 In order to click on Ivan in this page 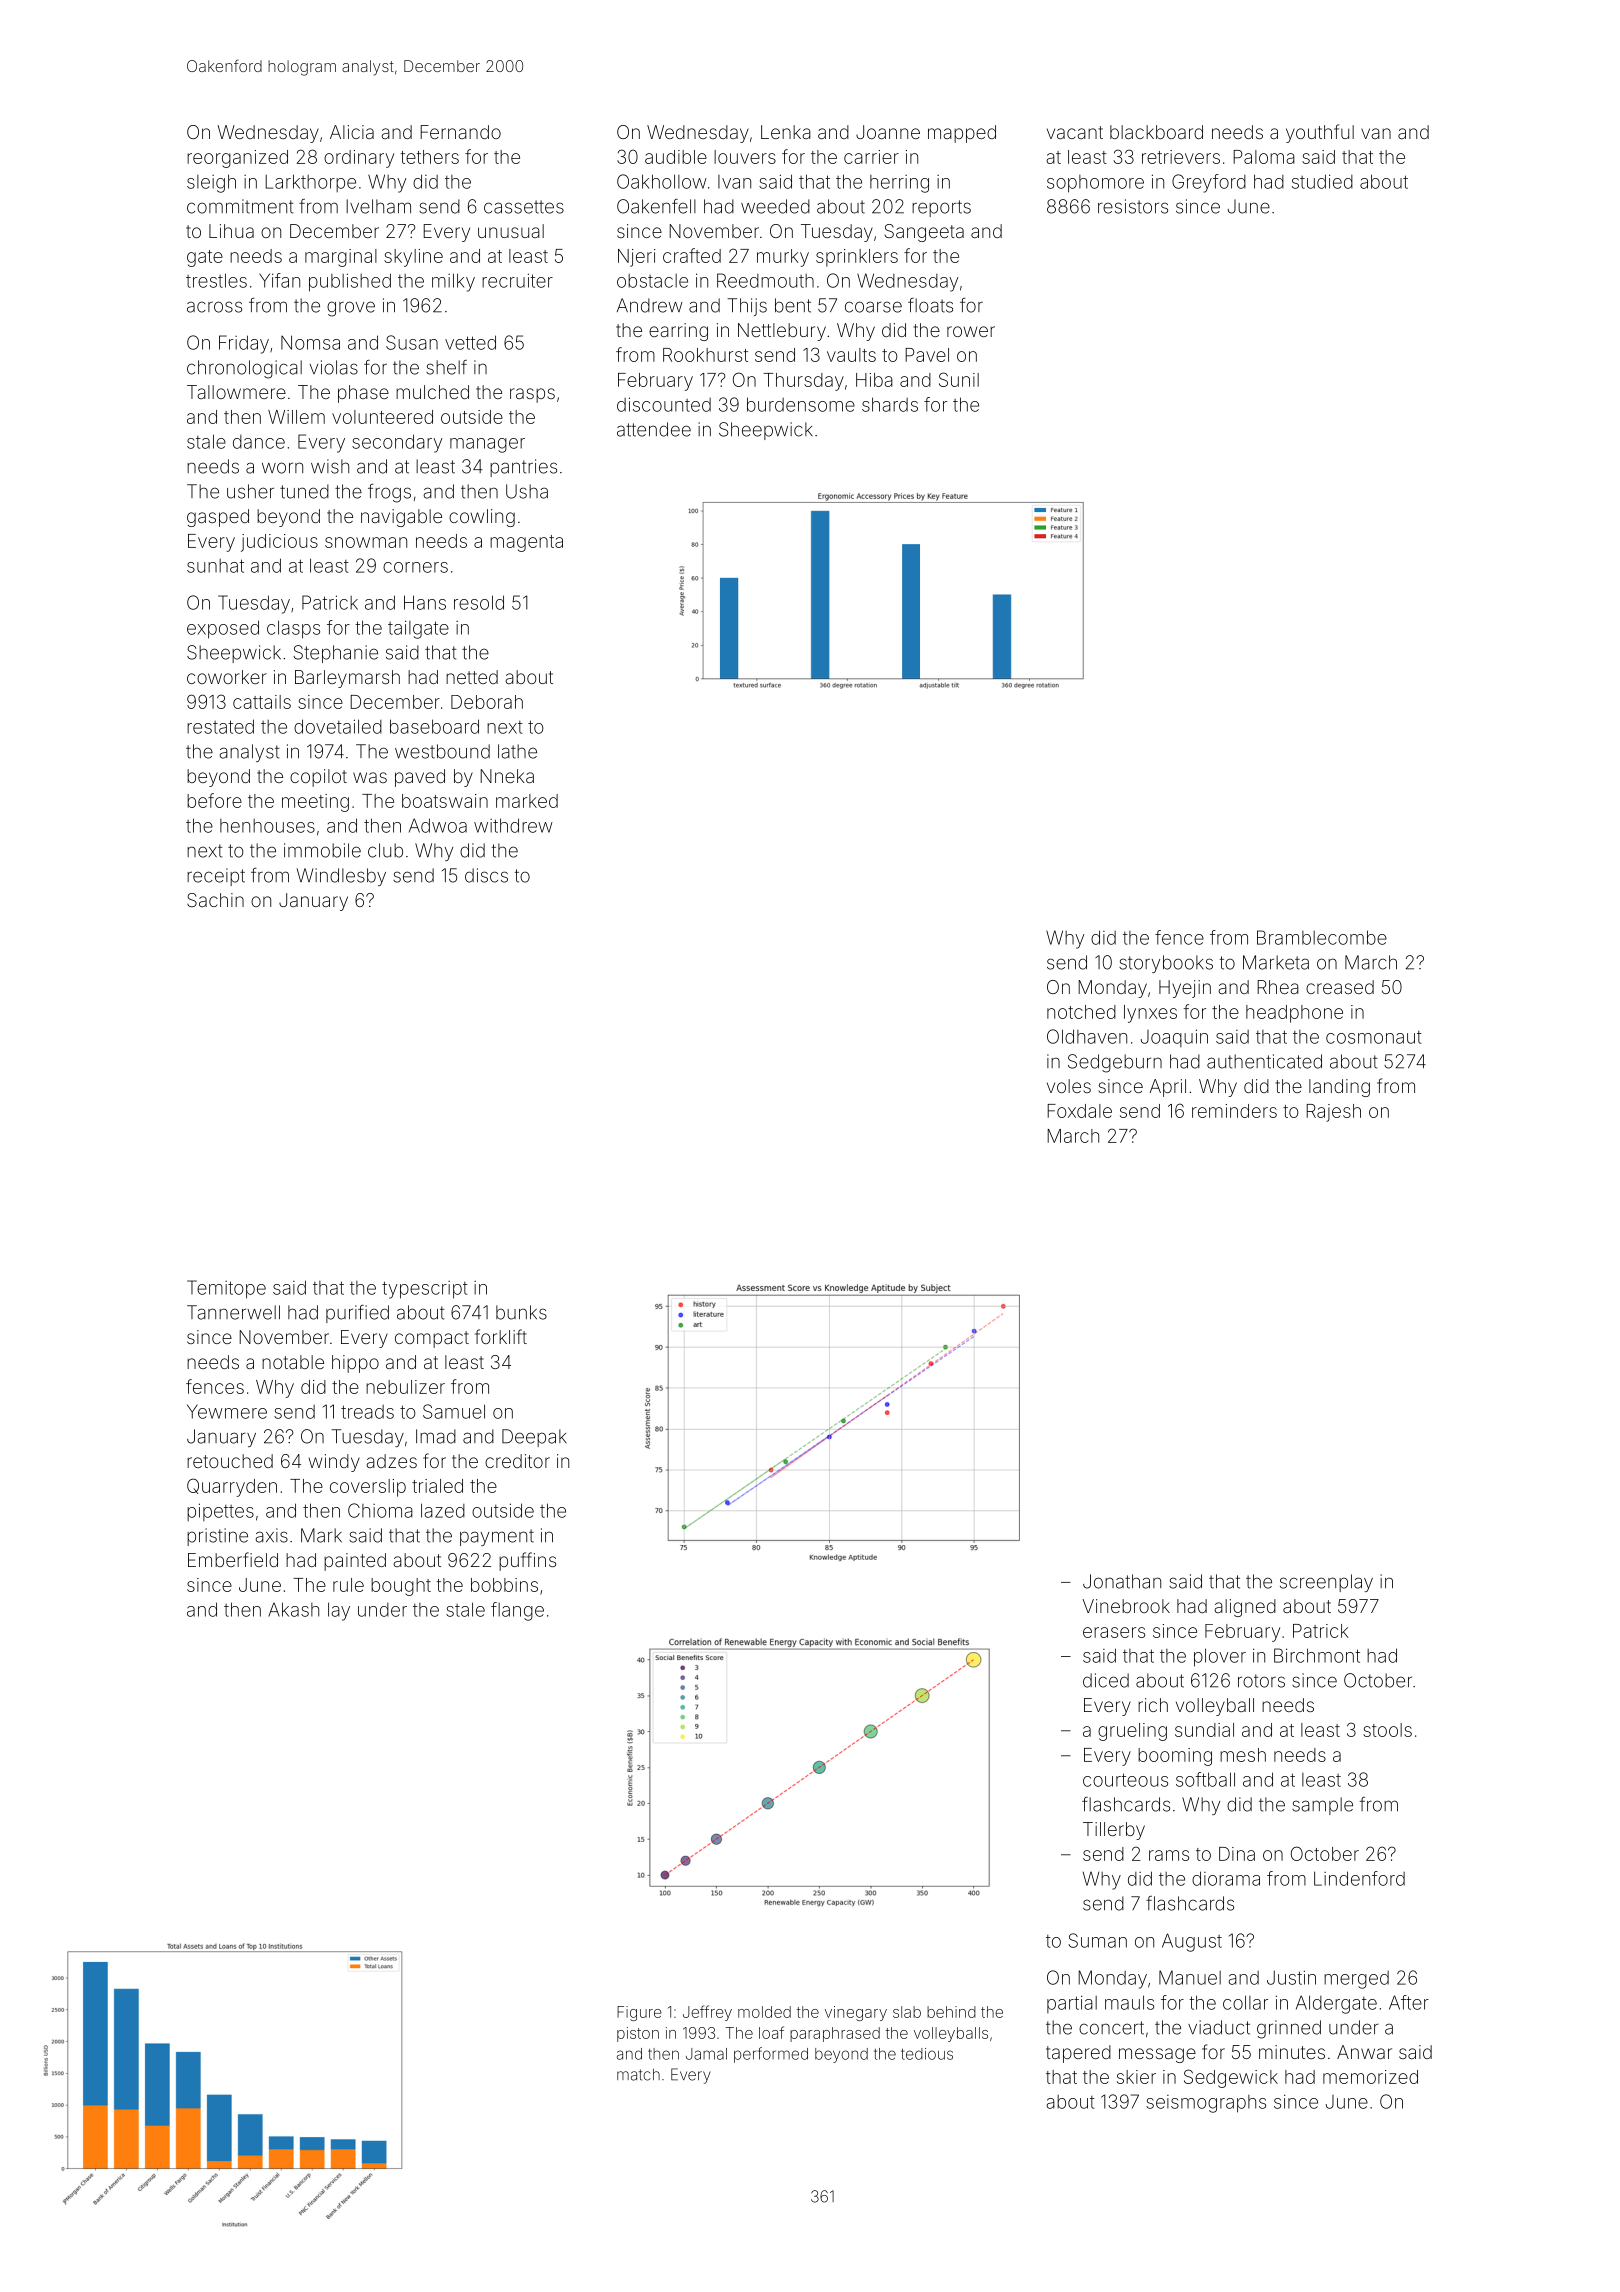, I will do `click(734, 182)`.
